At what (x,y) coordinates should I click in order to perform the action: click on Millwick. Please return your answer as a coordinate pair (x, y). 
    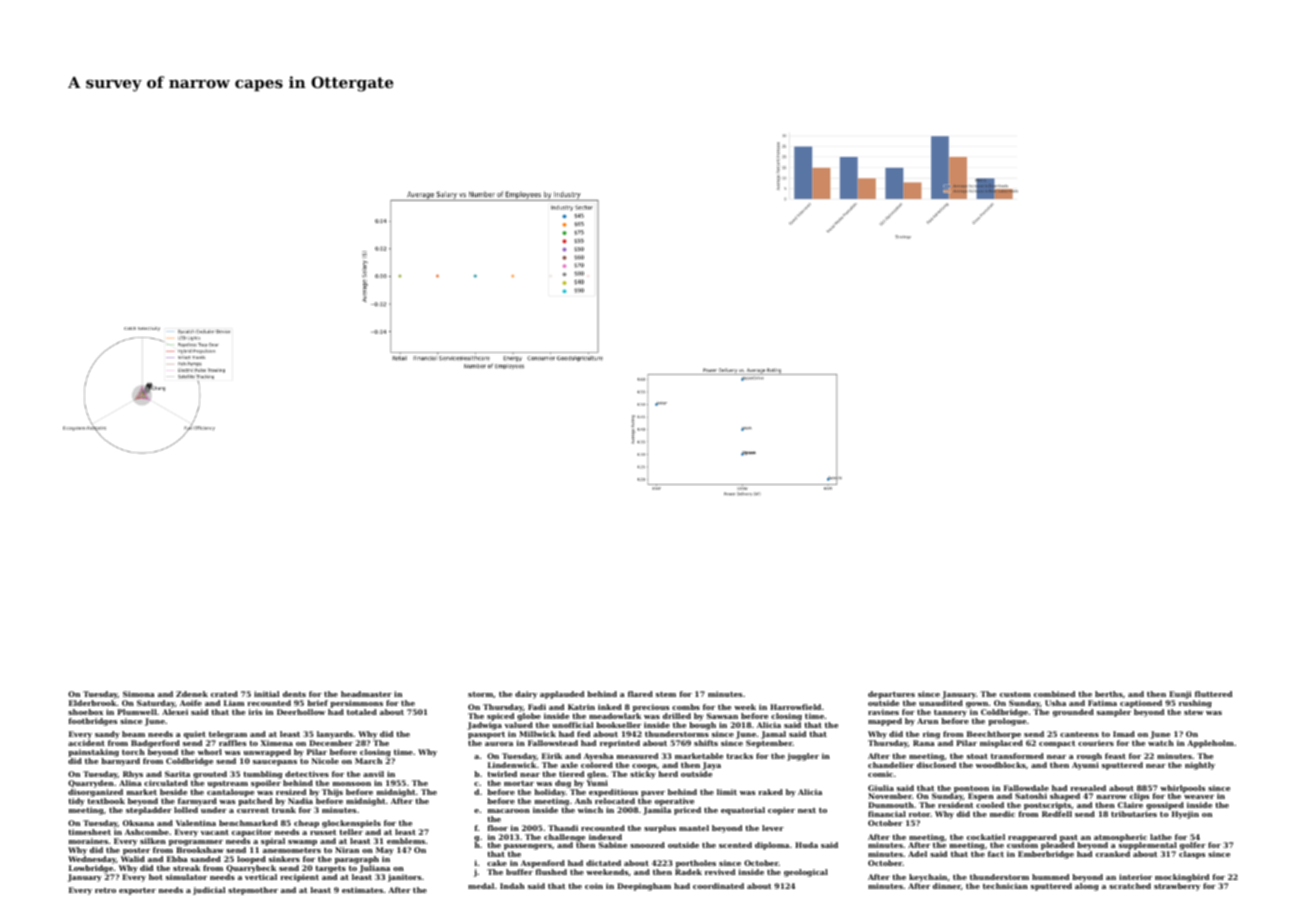
    Looking at the image, I should click on (537, 734).
